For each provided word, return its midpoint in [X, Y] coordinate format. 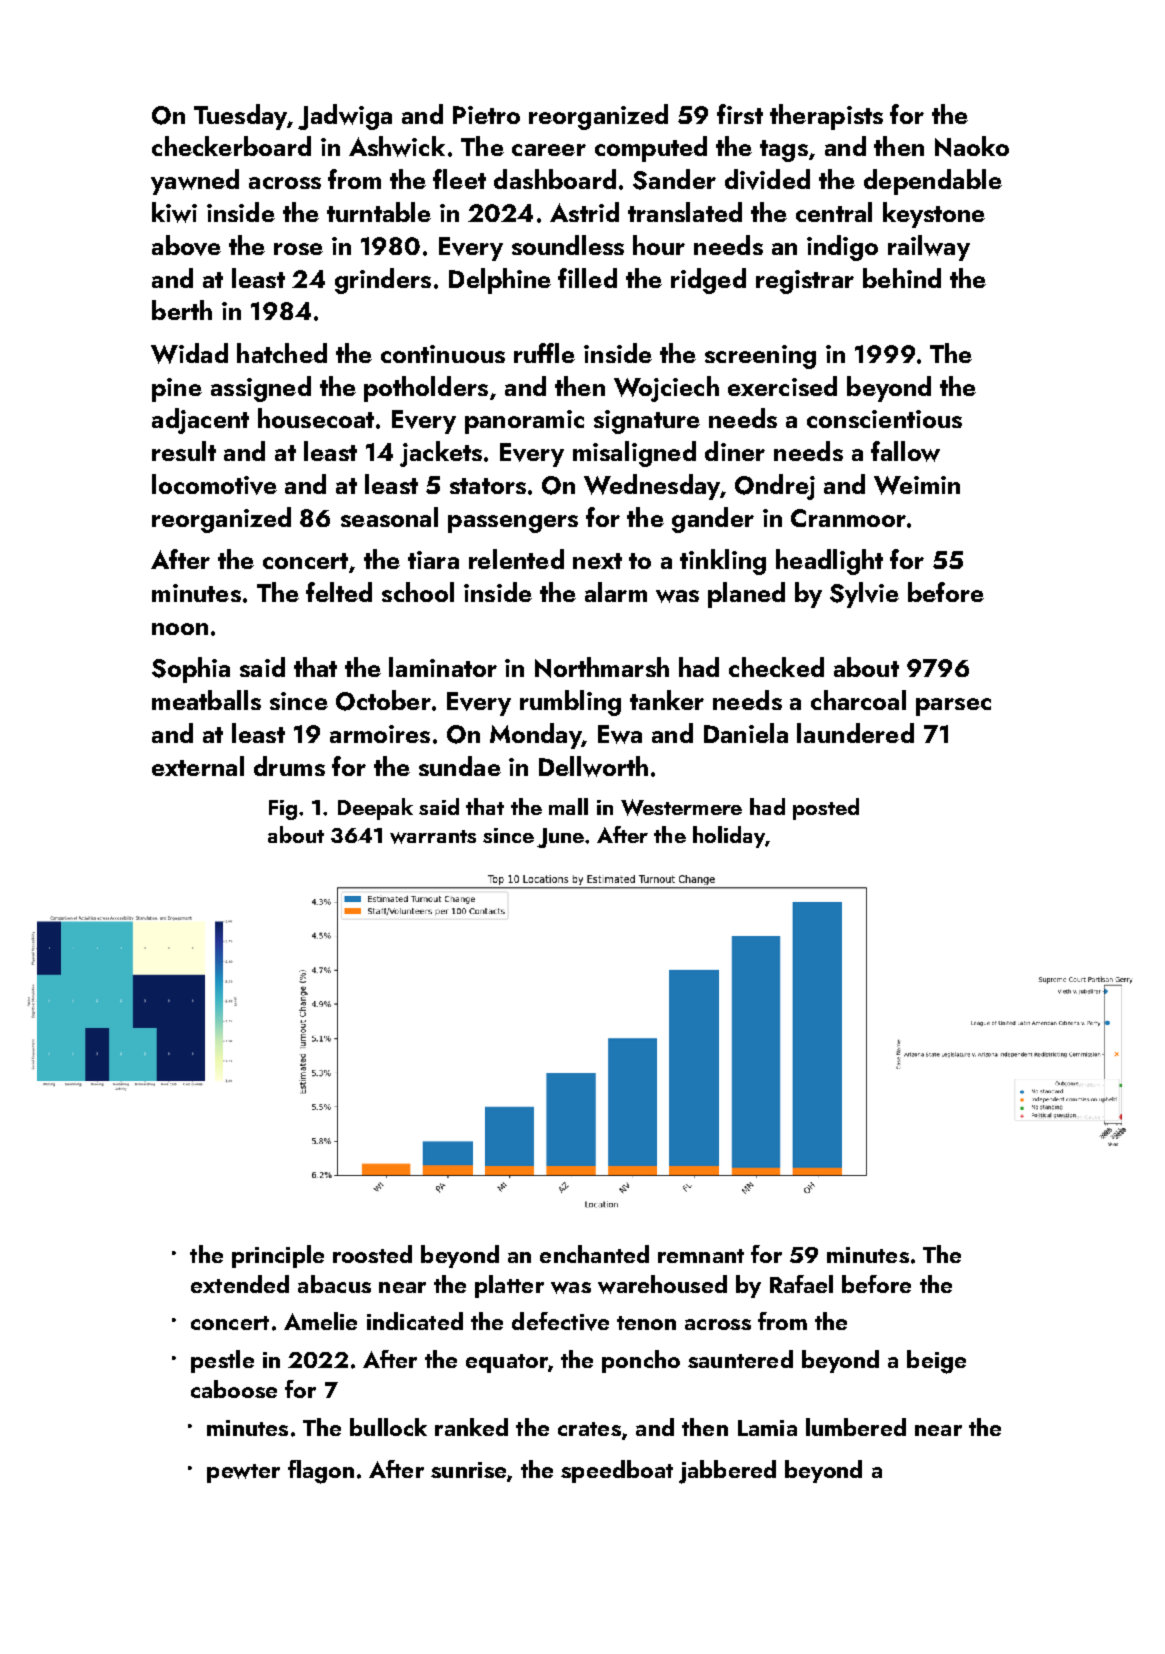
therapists [826, 117]
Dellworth [593, 766]
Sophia [191, 670]
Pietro [486, 115]
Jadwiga [345, 117]
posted [826, 809]
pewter [243, 1473]
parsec [953, 707]
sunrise [468, 1470]
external [198, 766]
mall [568, 806]
